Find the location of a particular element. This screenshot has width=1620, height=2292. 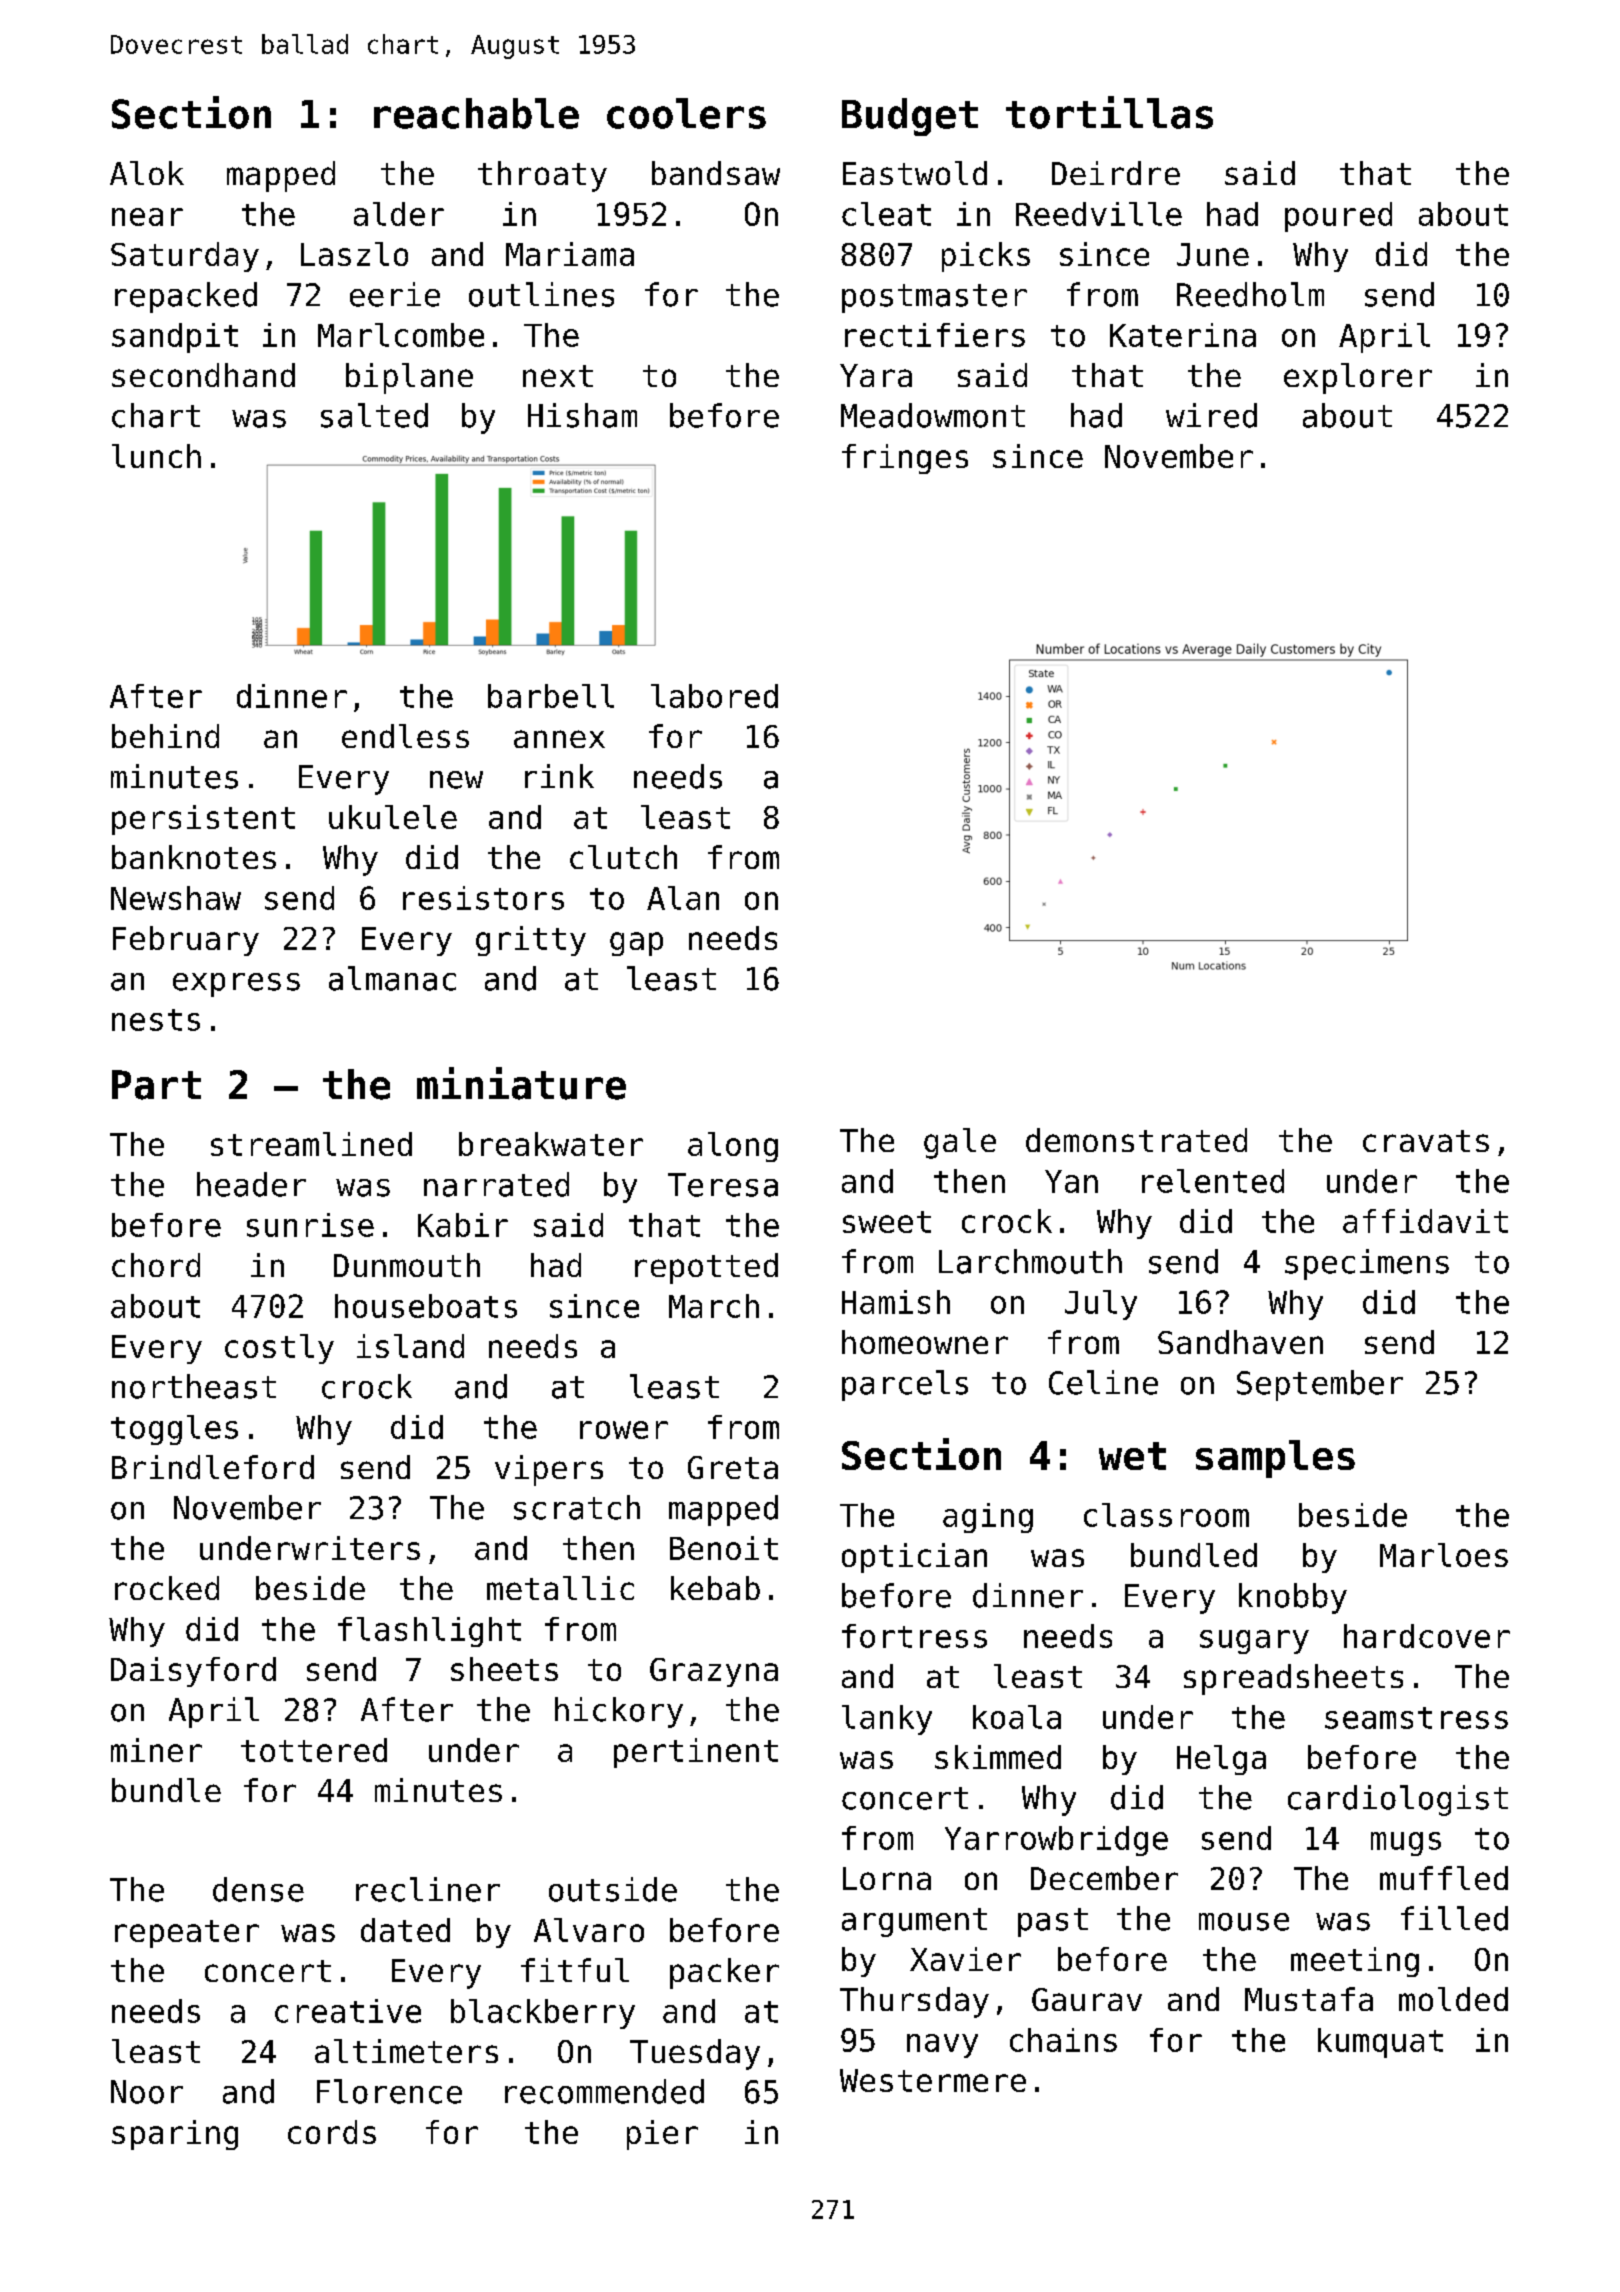

along is located at coordinates (733, 1147).
